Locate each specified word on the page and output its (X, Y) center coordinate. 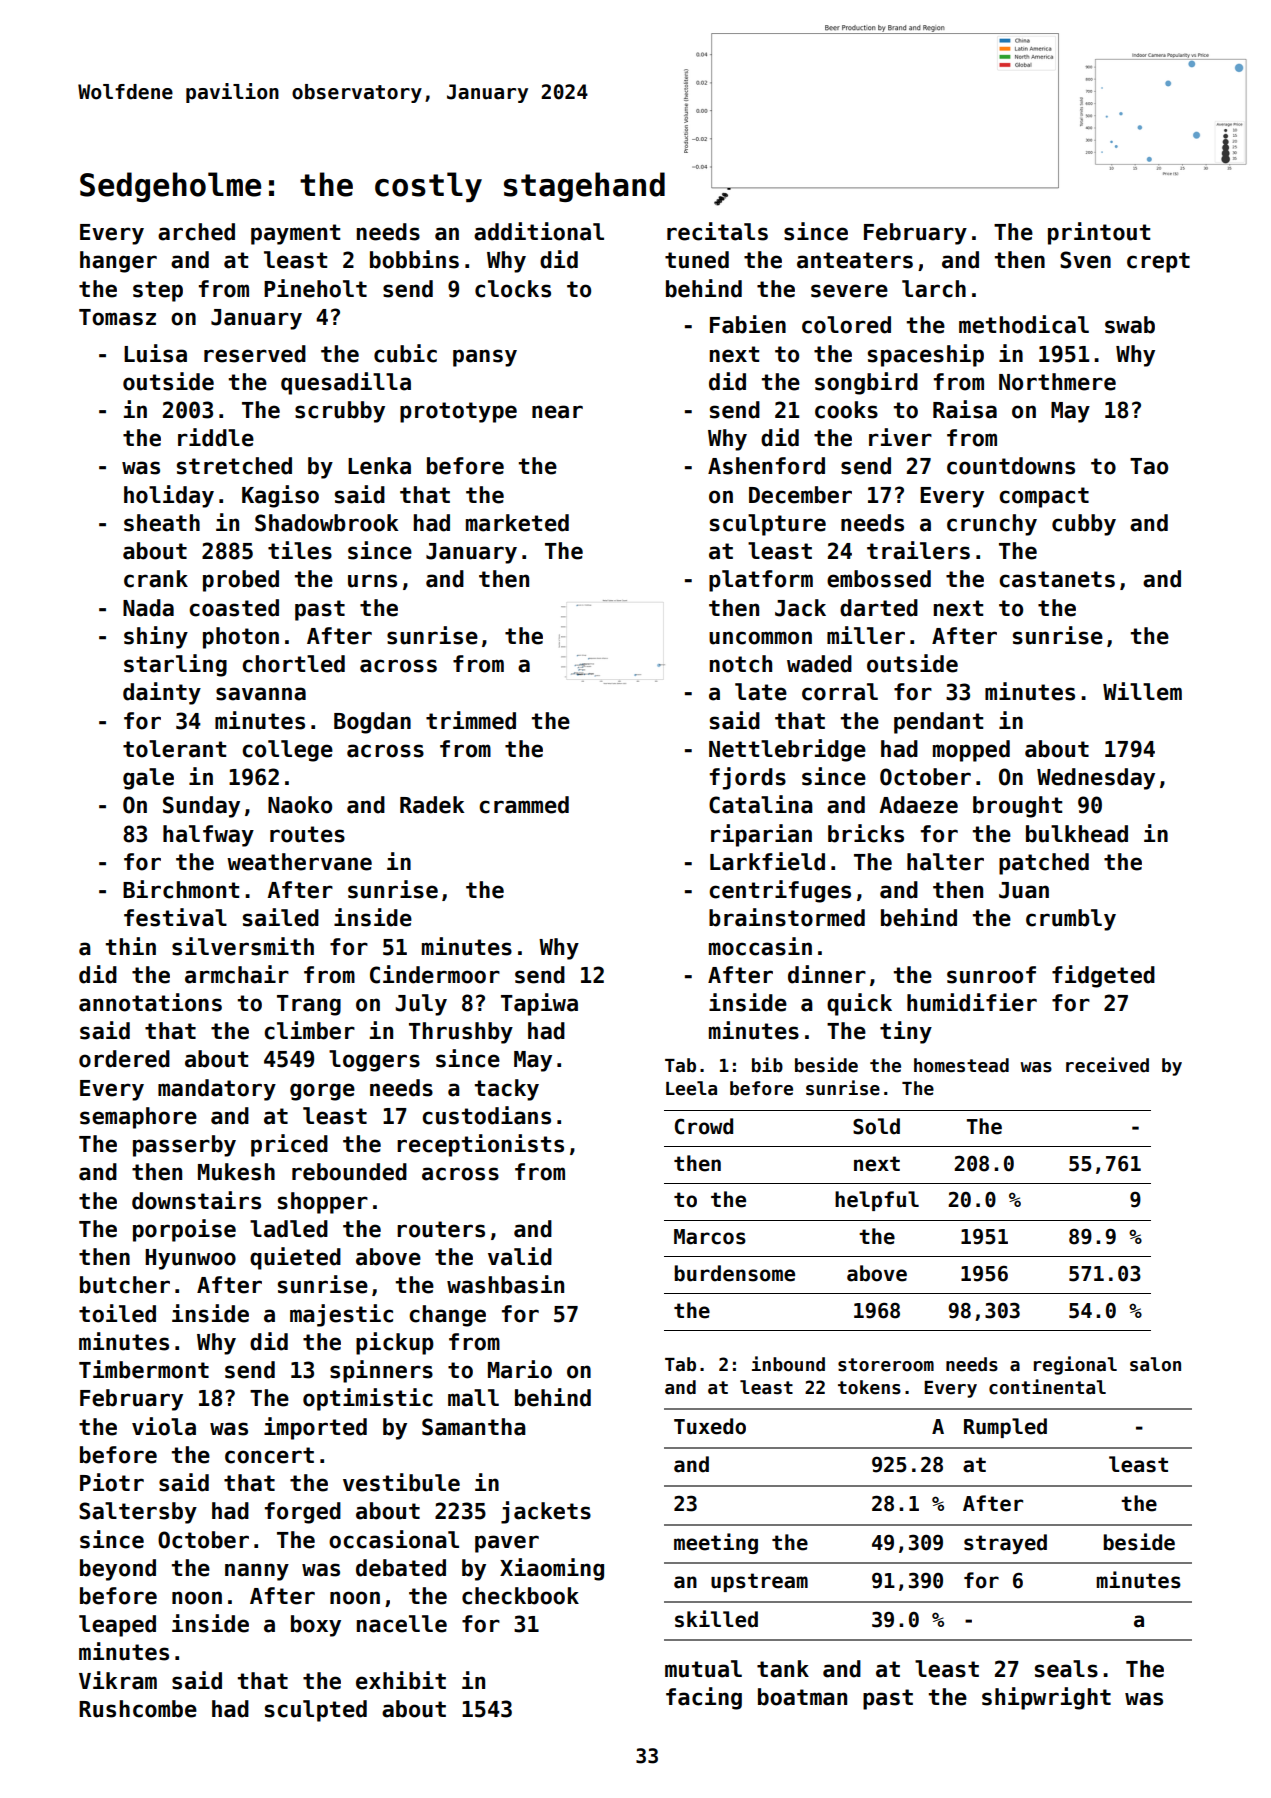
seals (1066, 1669)
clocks (513, 289)
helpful (877, 1201)
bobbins (414, 259)
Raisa (965, 409)
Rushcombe (138, 1709)
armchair (237, 974)
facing (704, 1698)
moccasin (760, 946)
